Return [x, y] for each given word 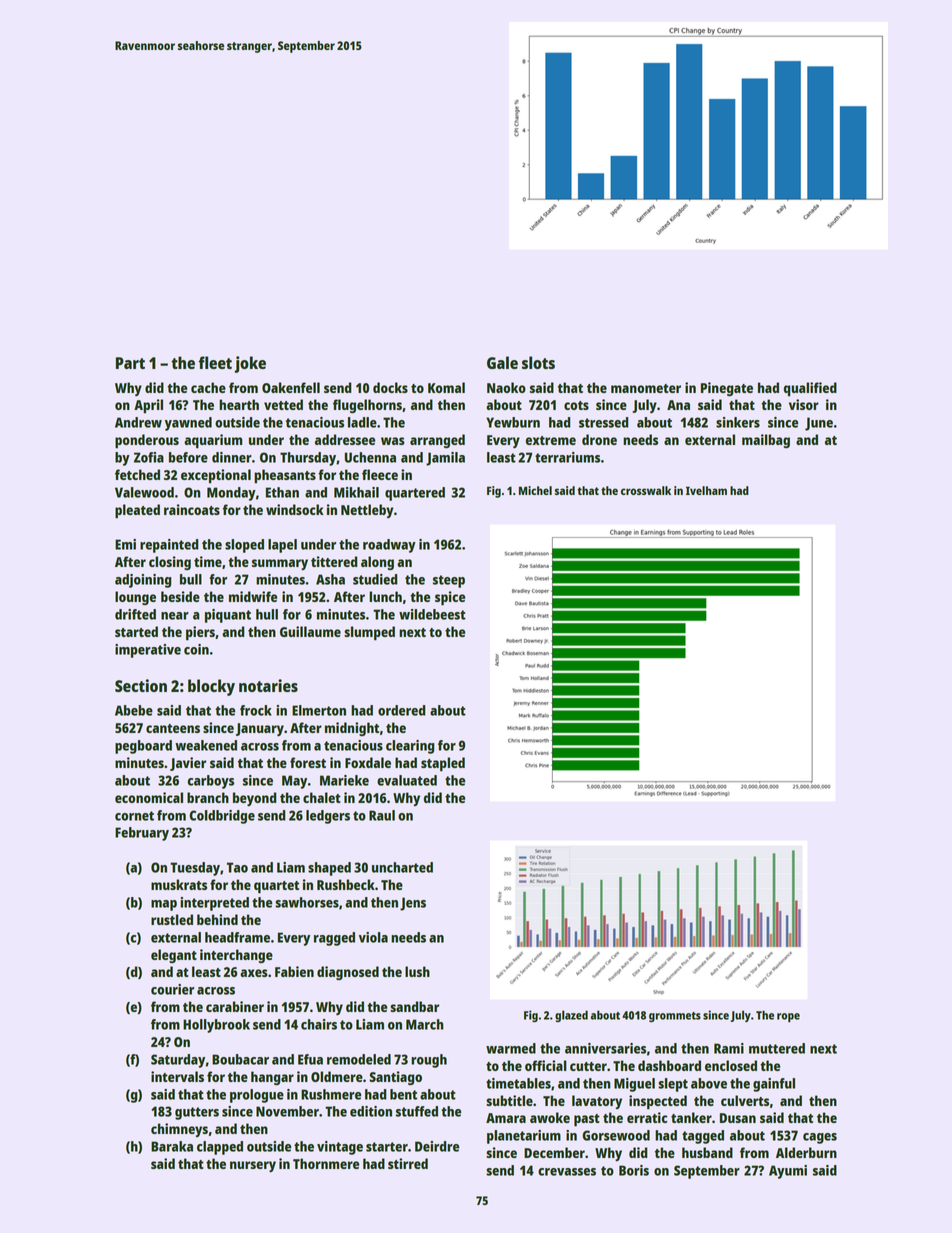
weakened [206, 745]
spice [450, 598]
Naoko [506, 387]
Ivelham [706, 490]
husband [707, 1152]
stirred [408, 1163]
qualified [810, 389]
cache [208, 387]
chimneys [179, 1130]
